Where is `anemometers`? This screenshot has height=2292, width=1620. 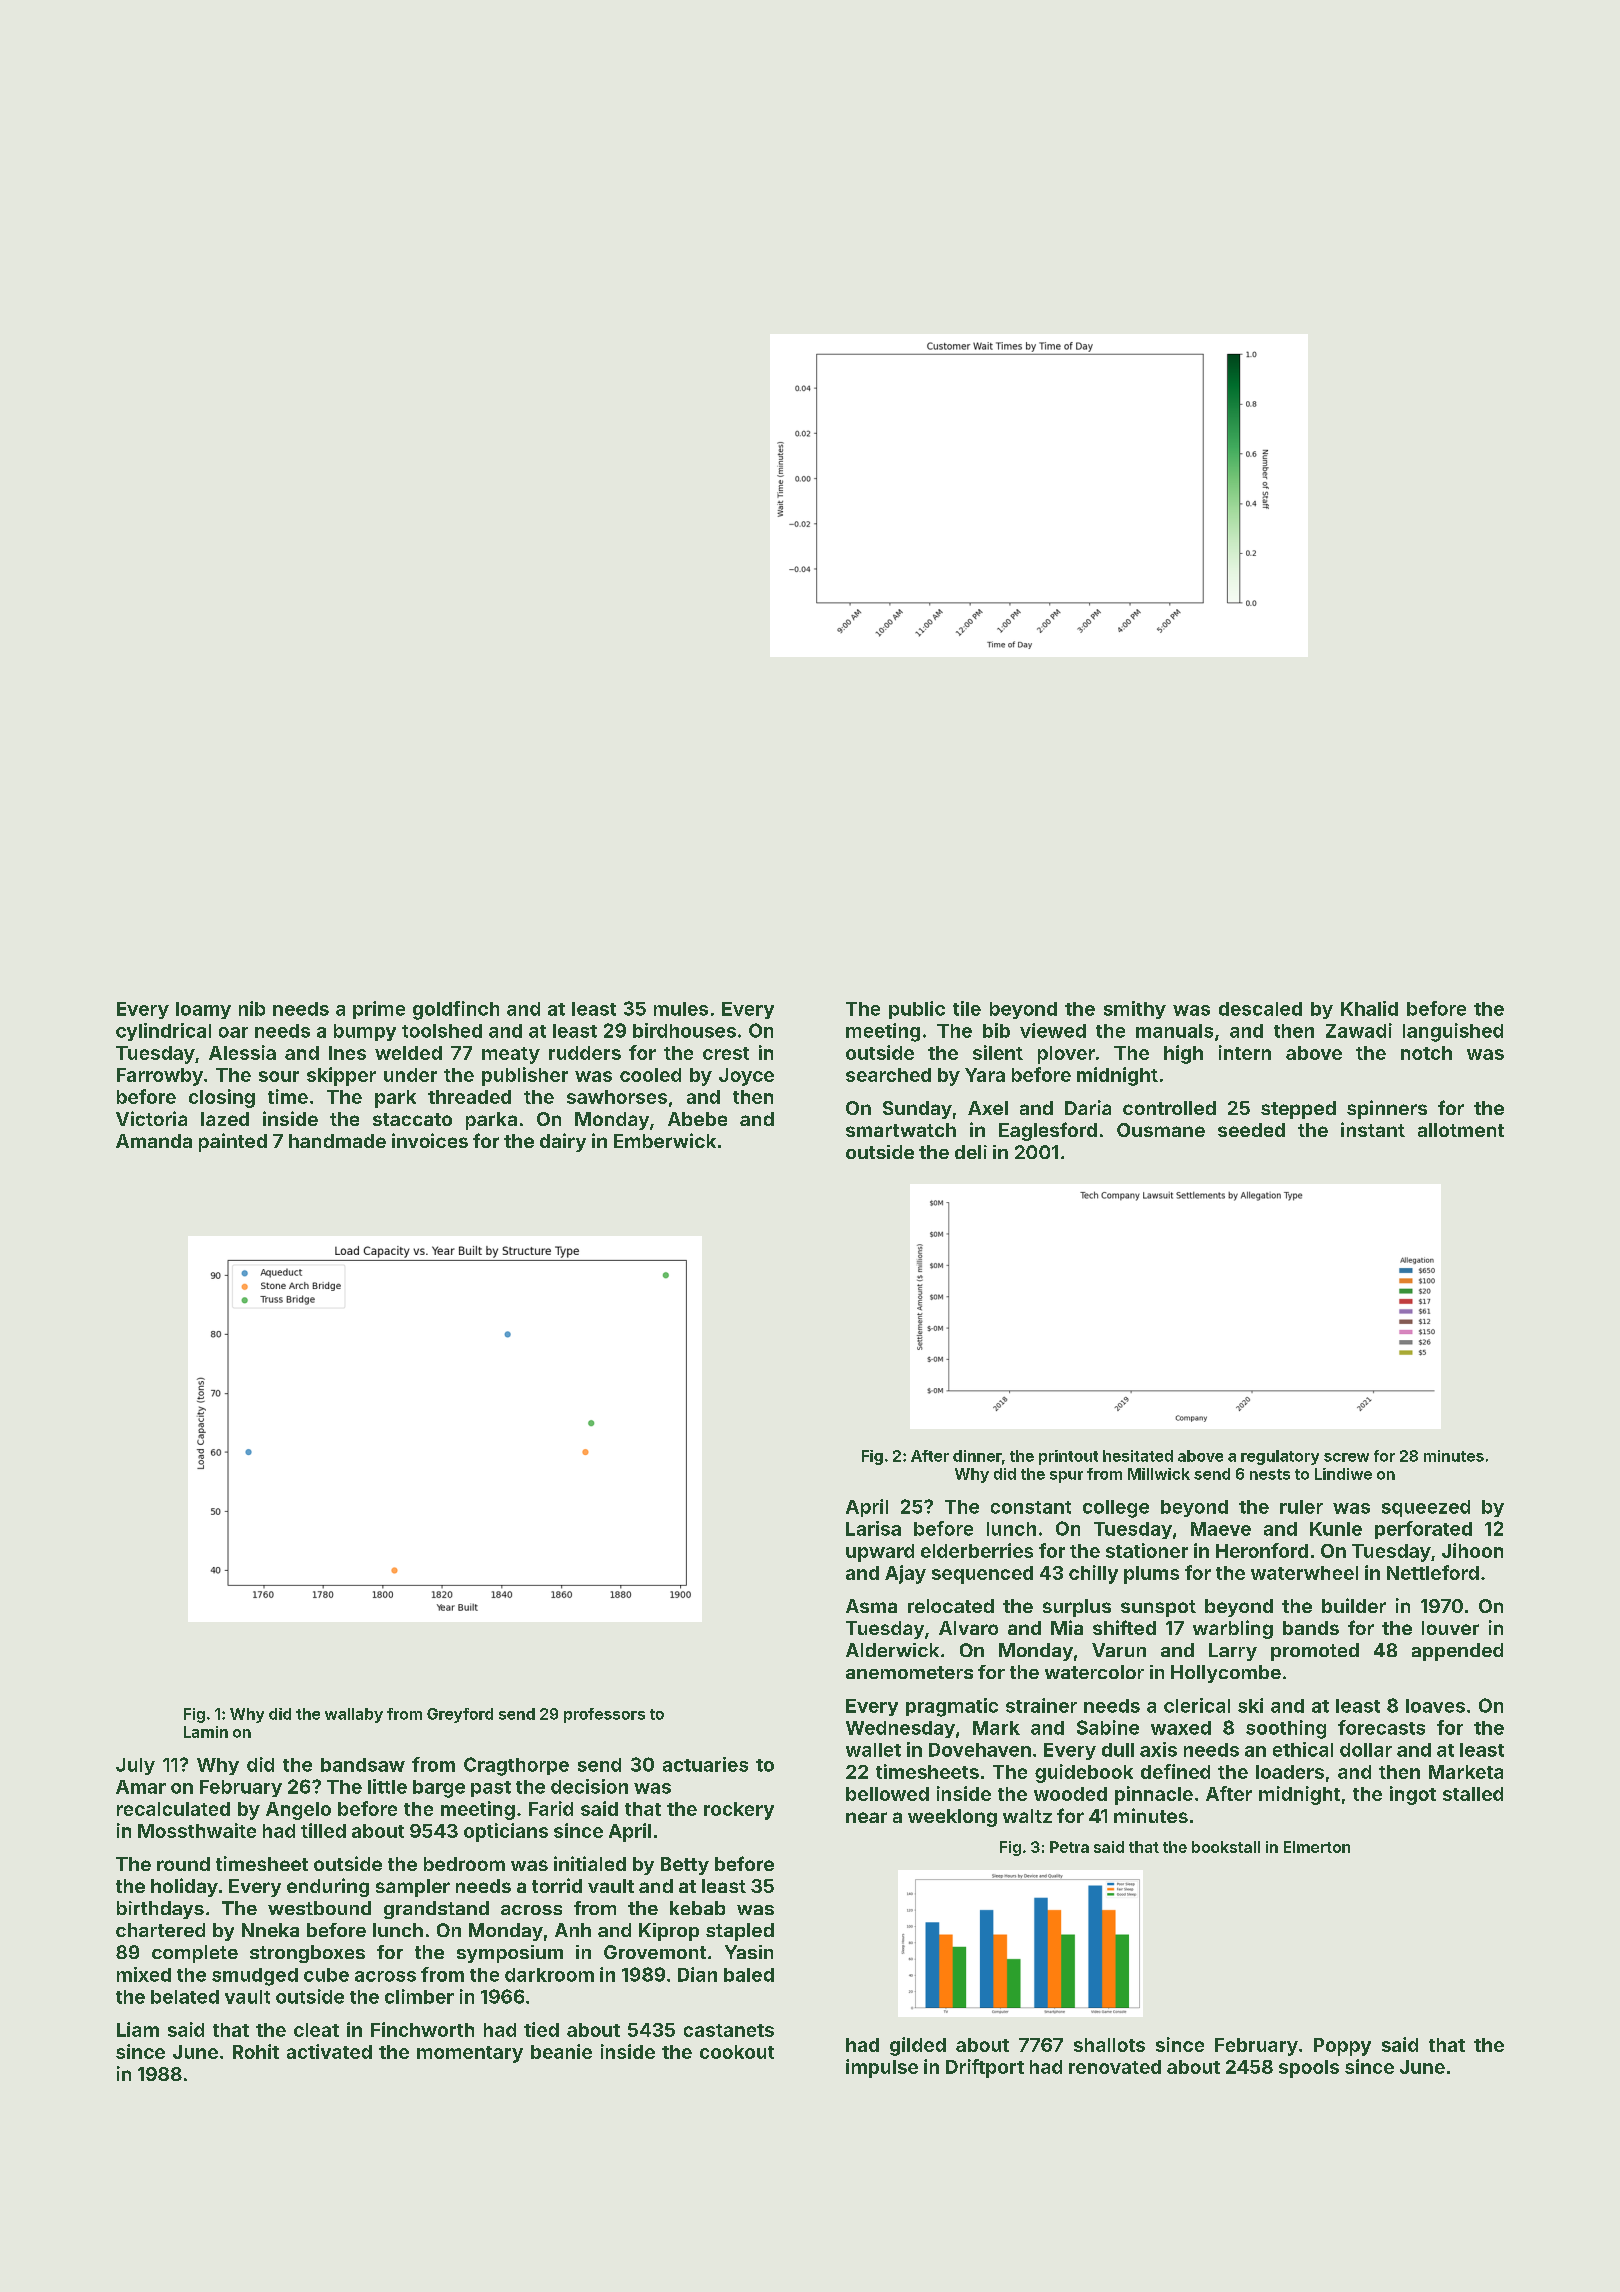
anemometers is located at coordinates (909, 1672).
